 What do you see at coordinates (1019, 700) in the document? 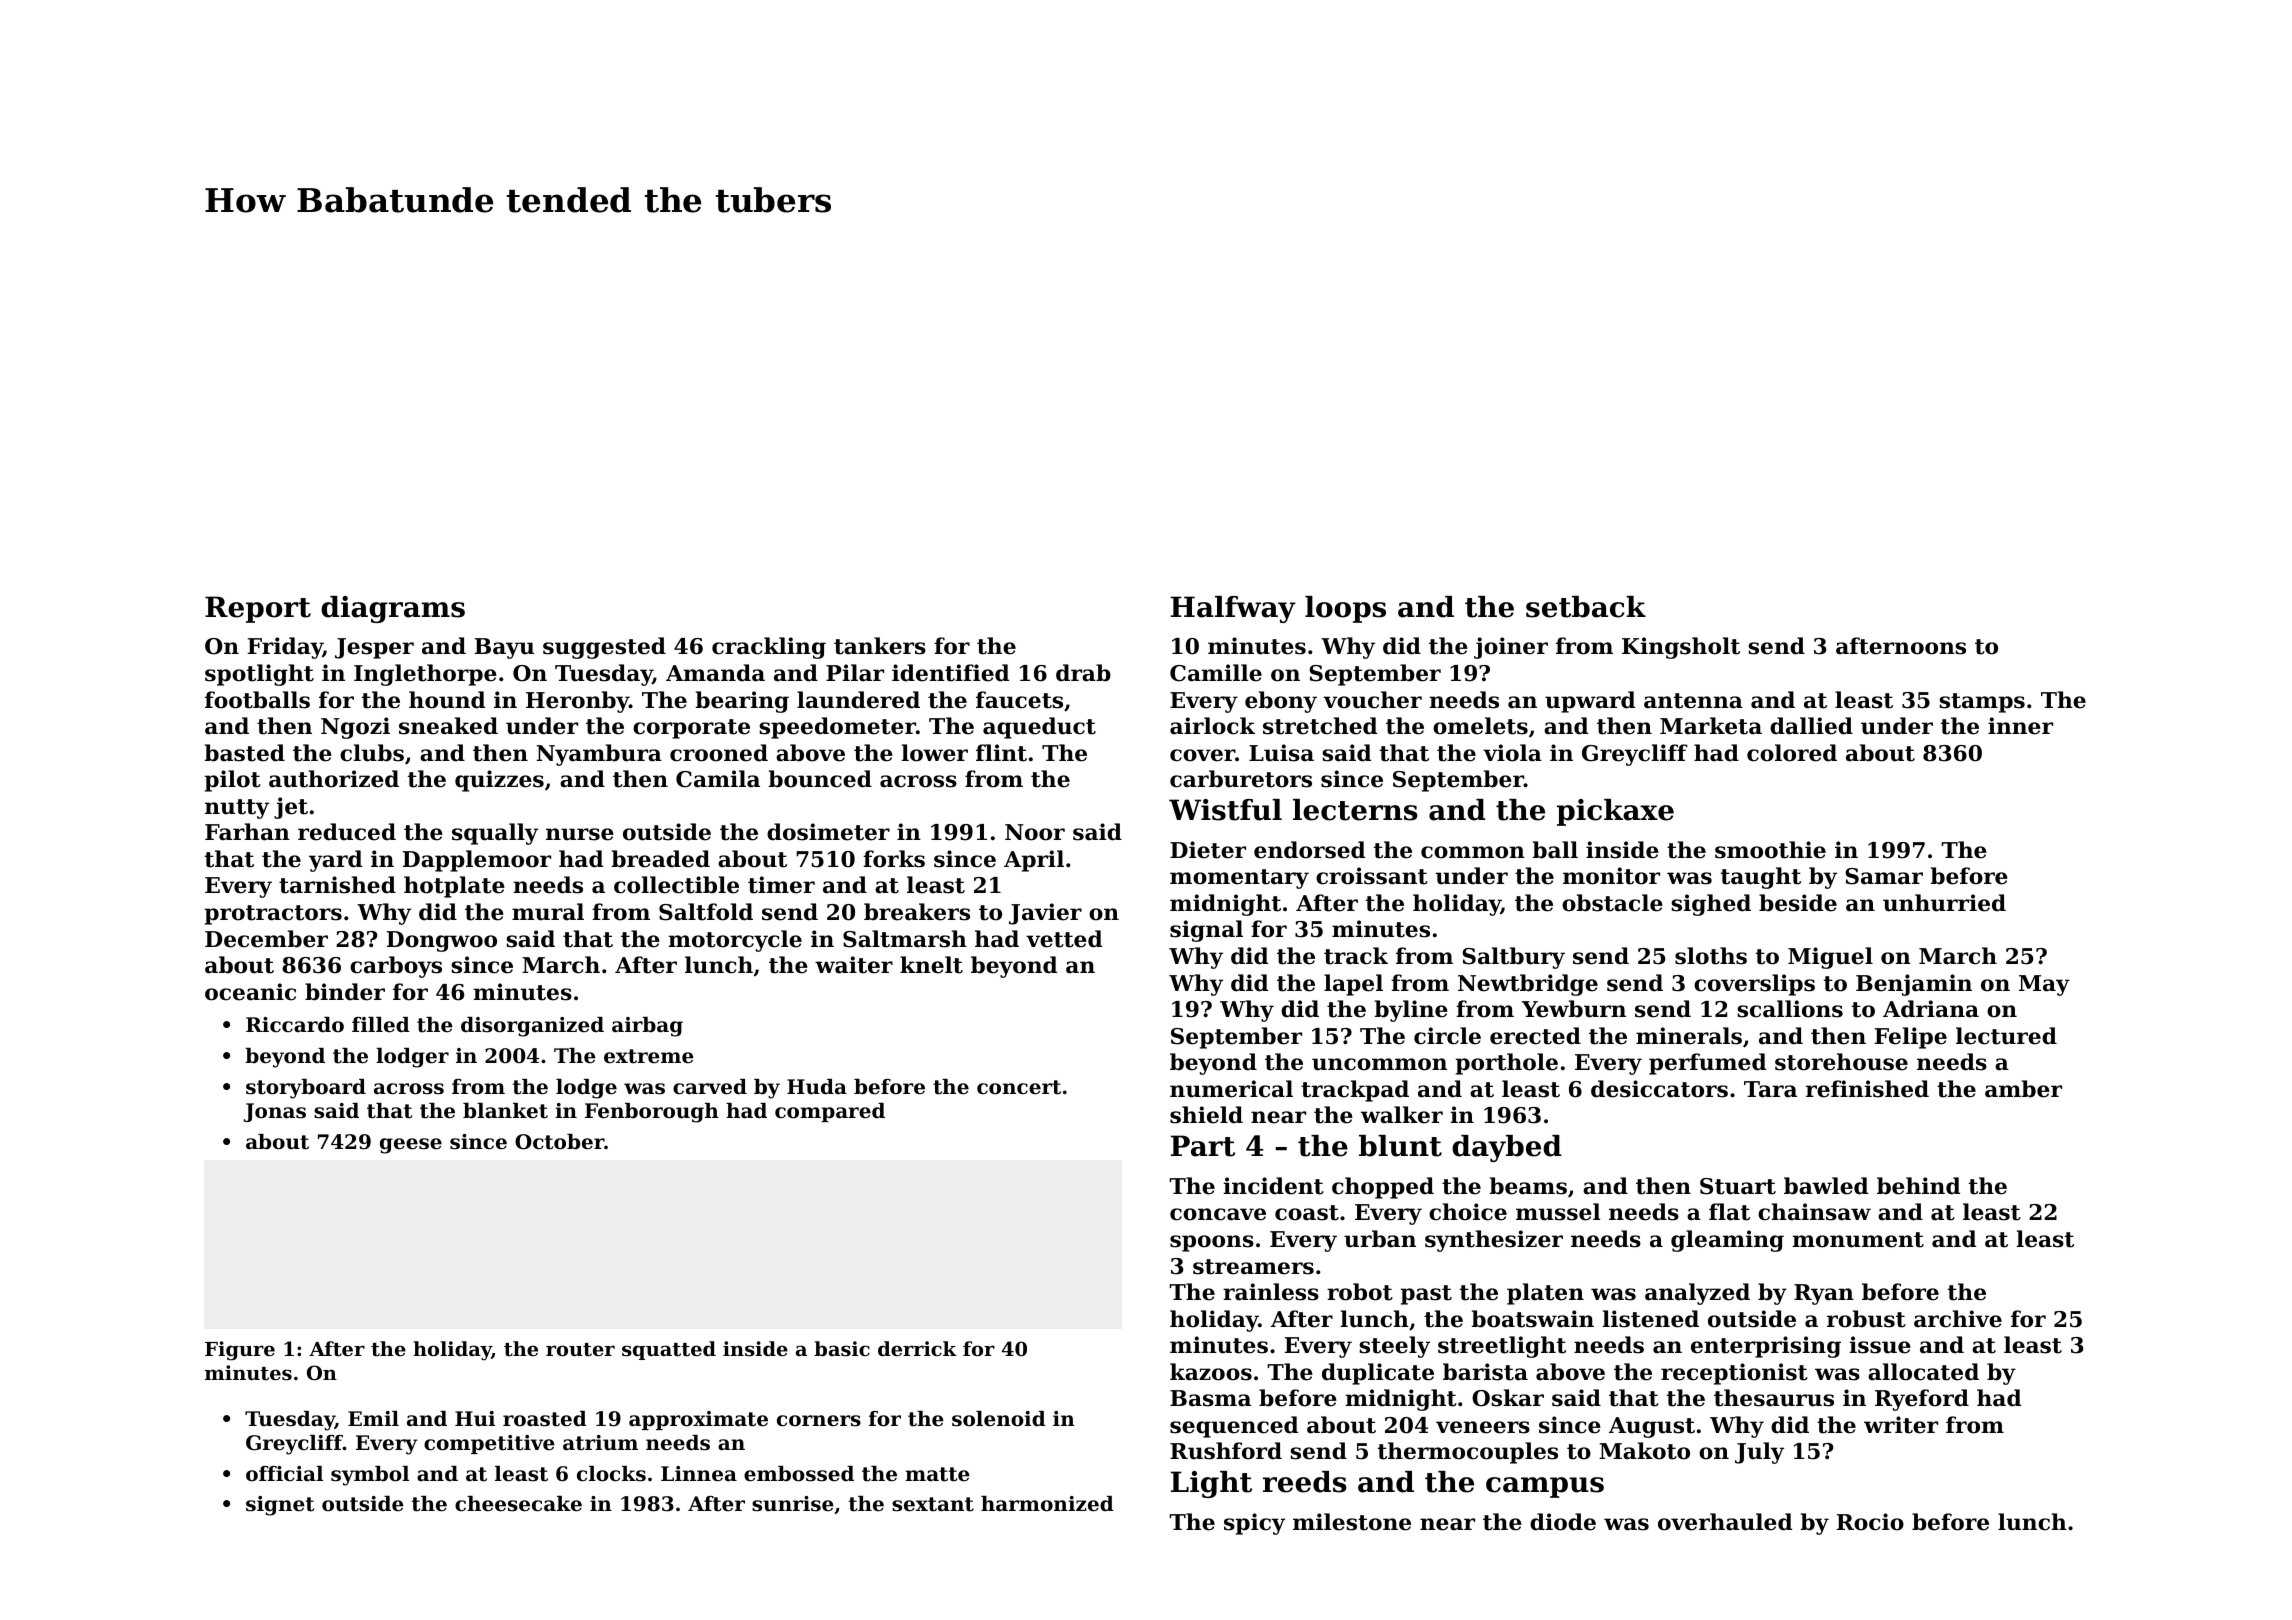
I see `faucets` at bounding box center [1019, 700].
